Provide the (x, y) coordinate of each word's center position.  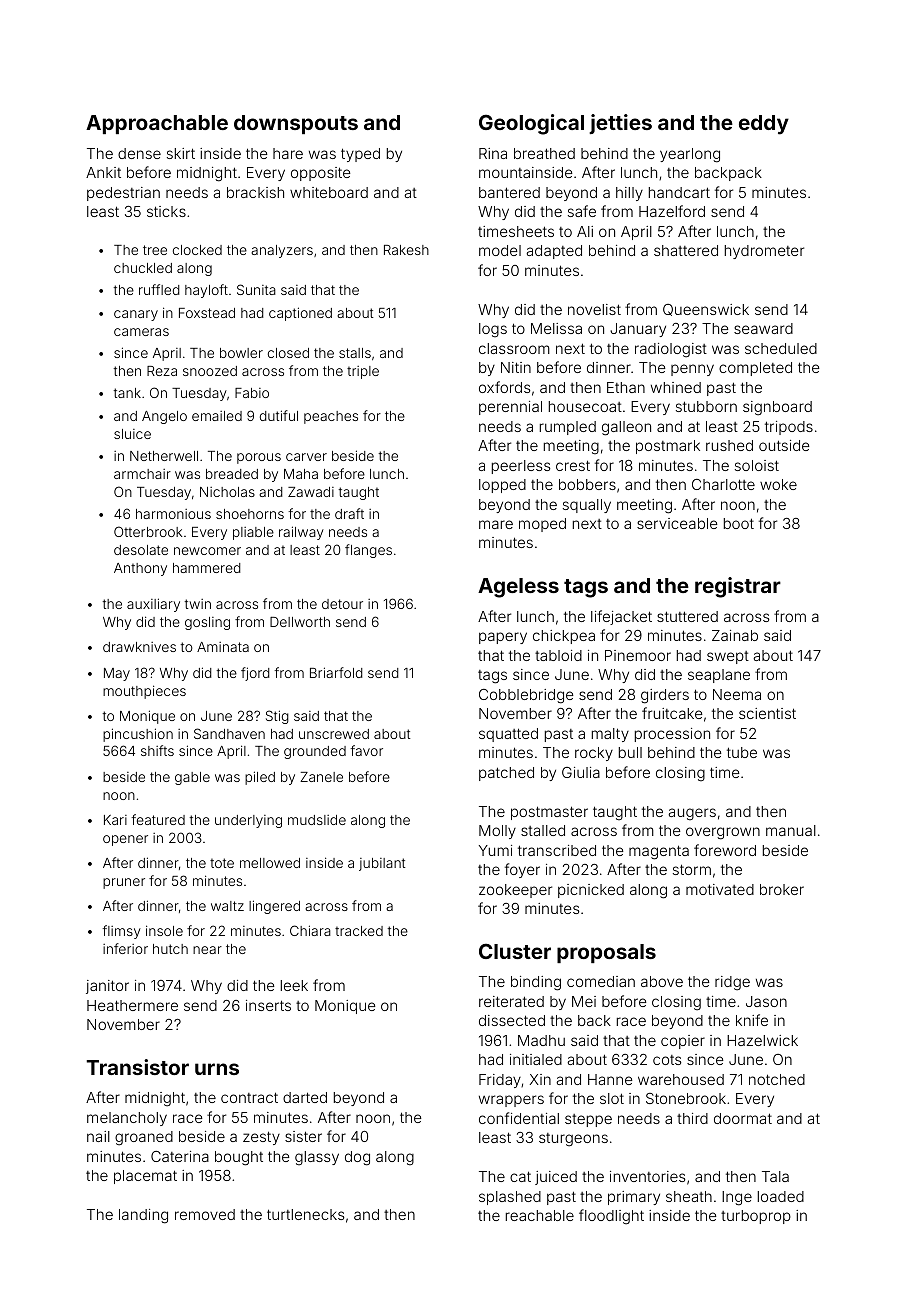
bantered (509, 192)
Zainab (735, 635)
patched (506, 774)
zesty (261, 1138)
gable (192, 778)
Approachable (157, 124)
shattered (686, 250)
